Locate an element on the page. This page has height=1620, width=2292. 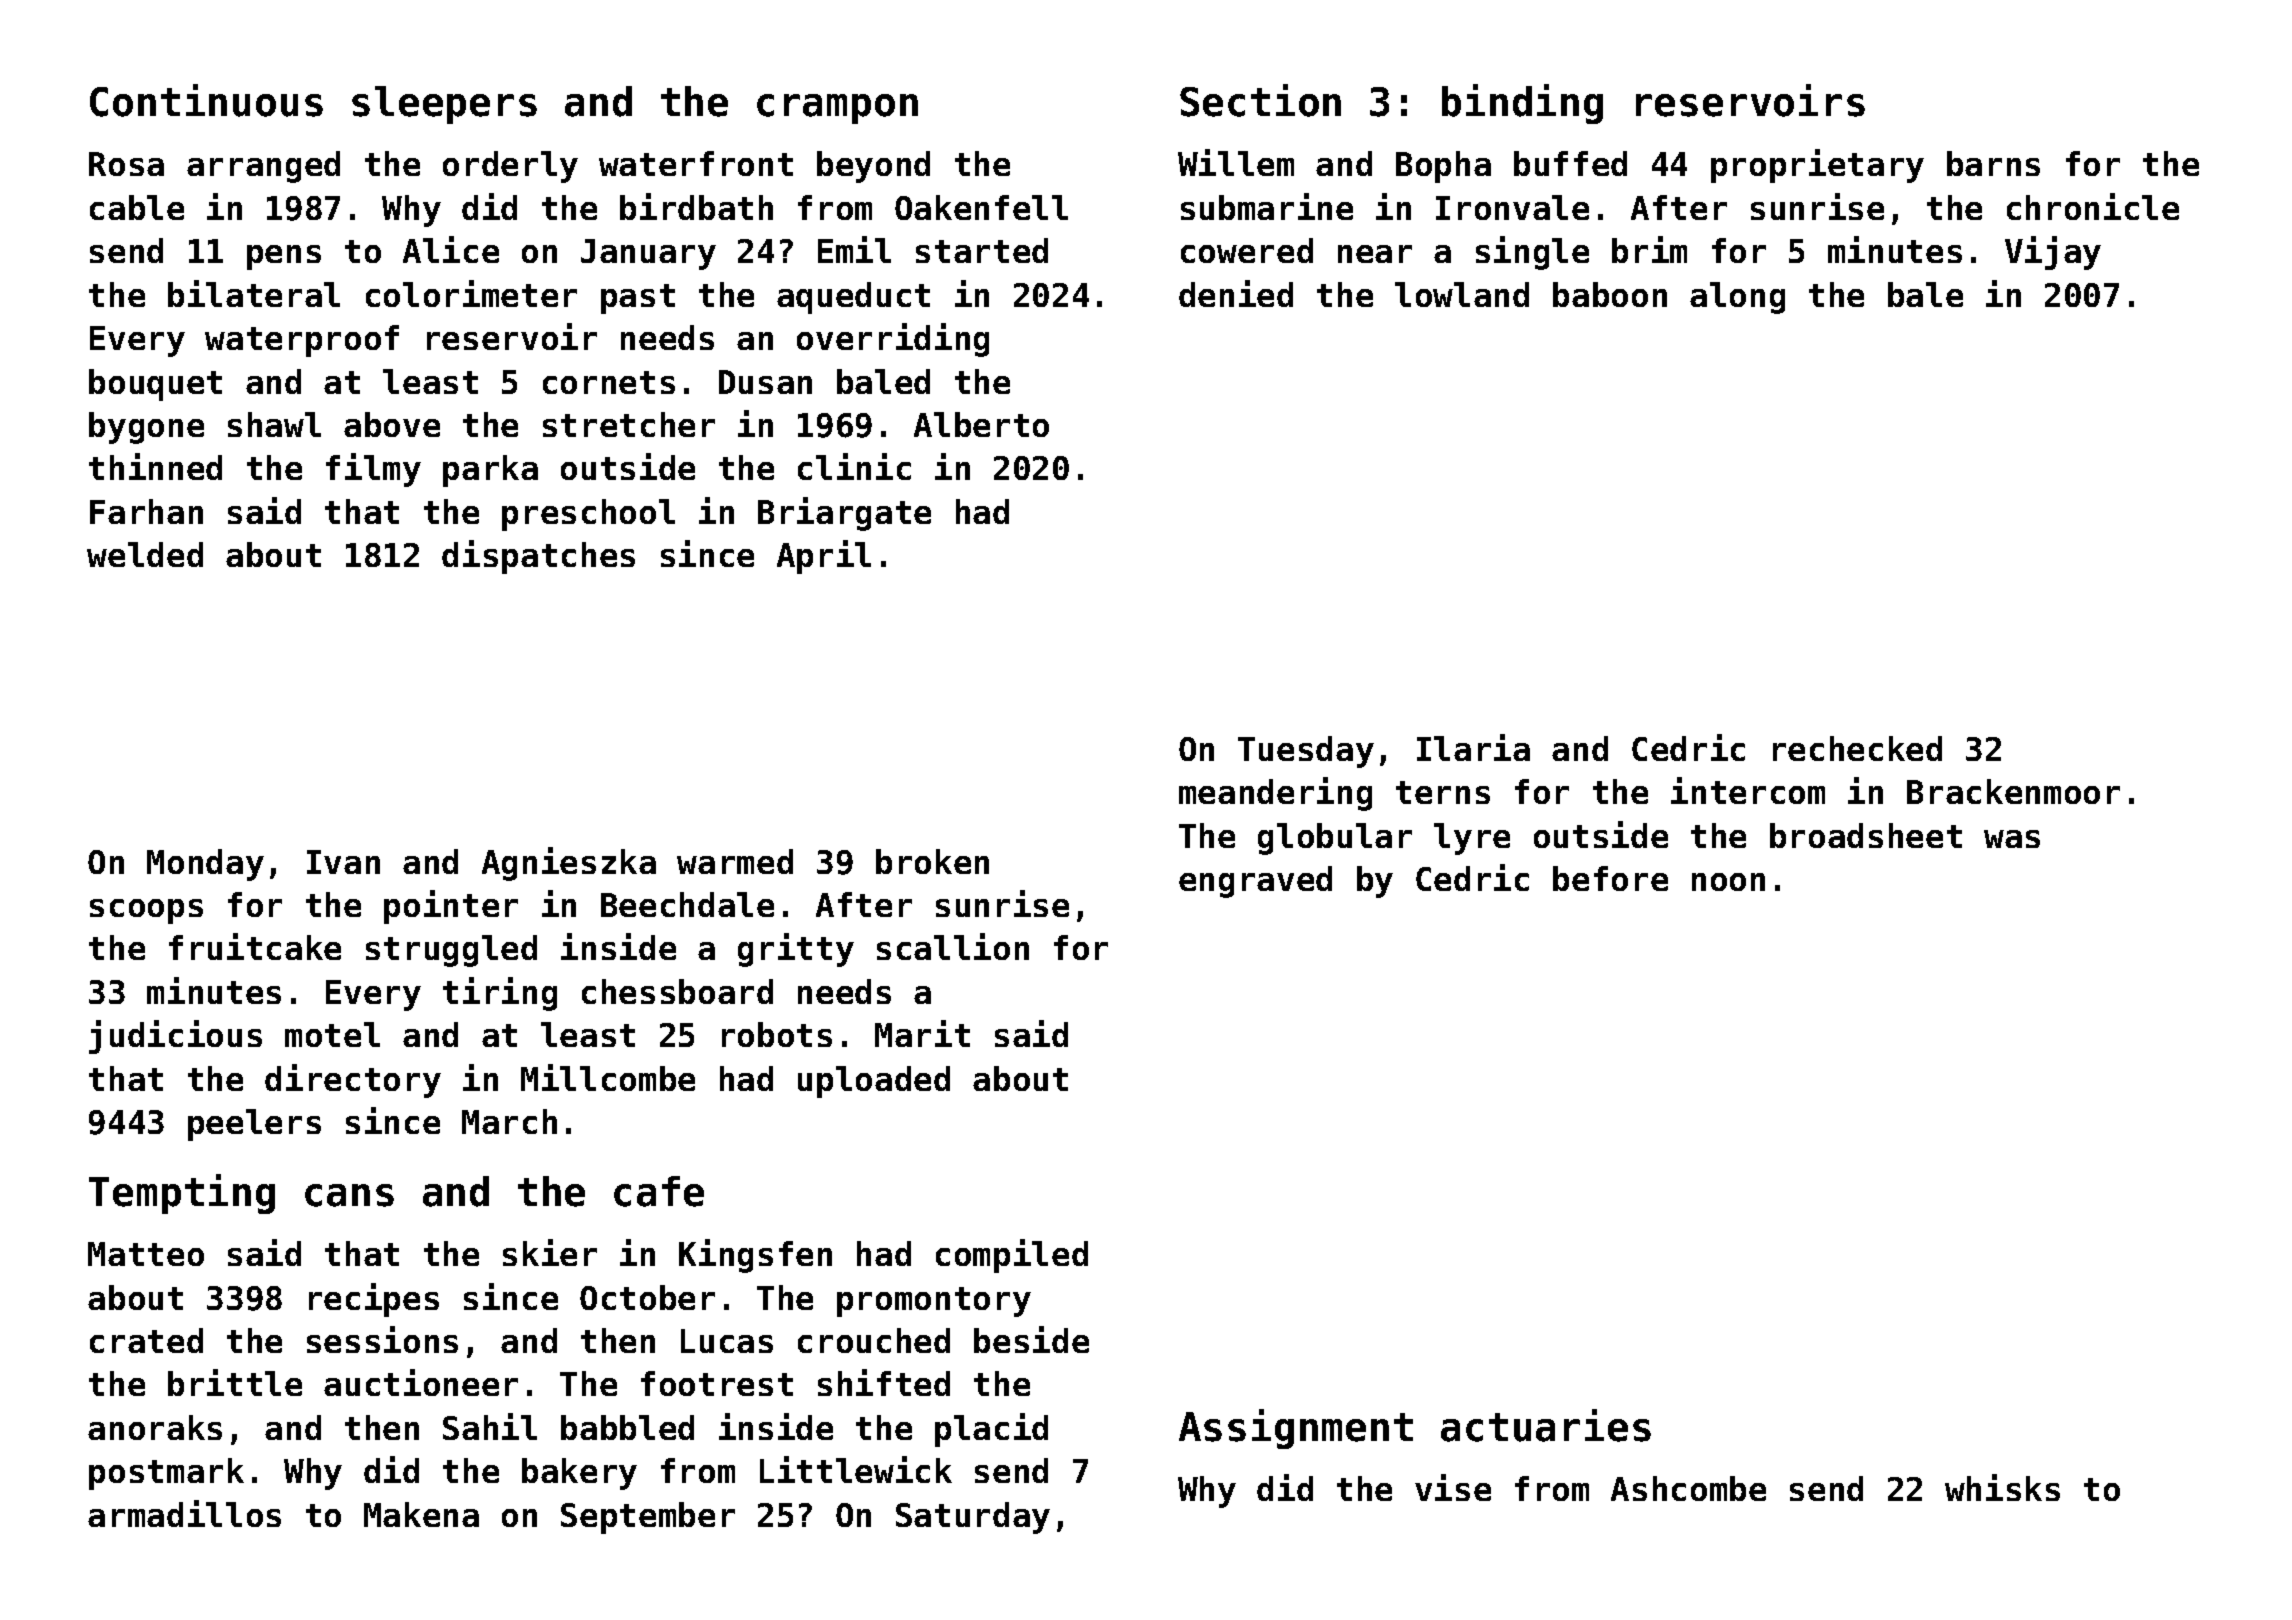
noon is located at coordinates (1728, 882).
